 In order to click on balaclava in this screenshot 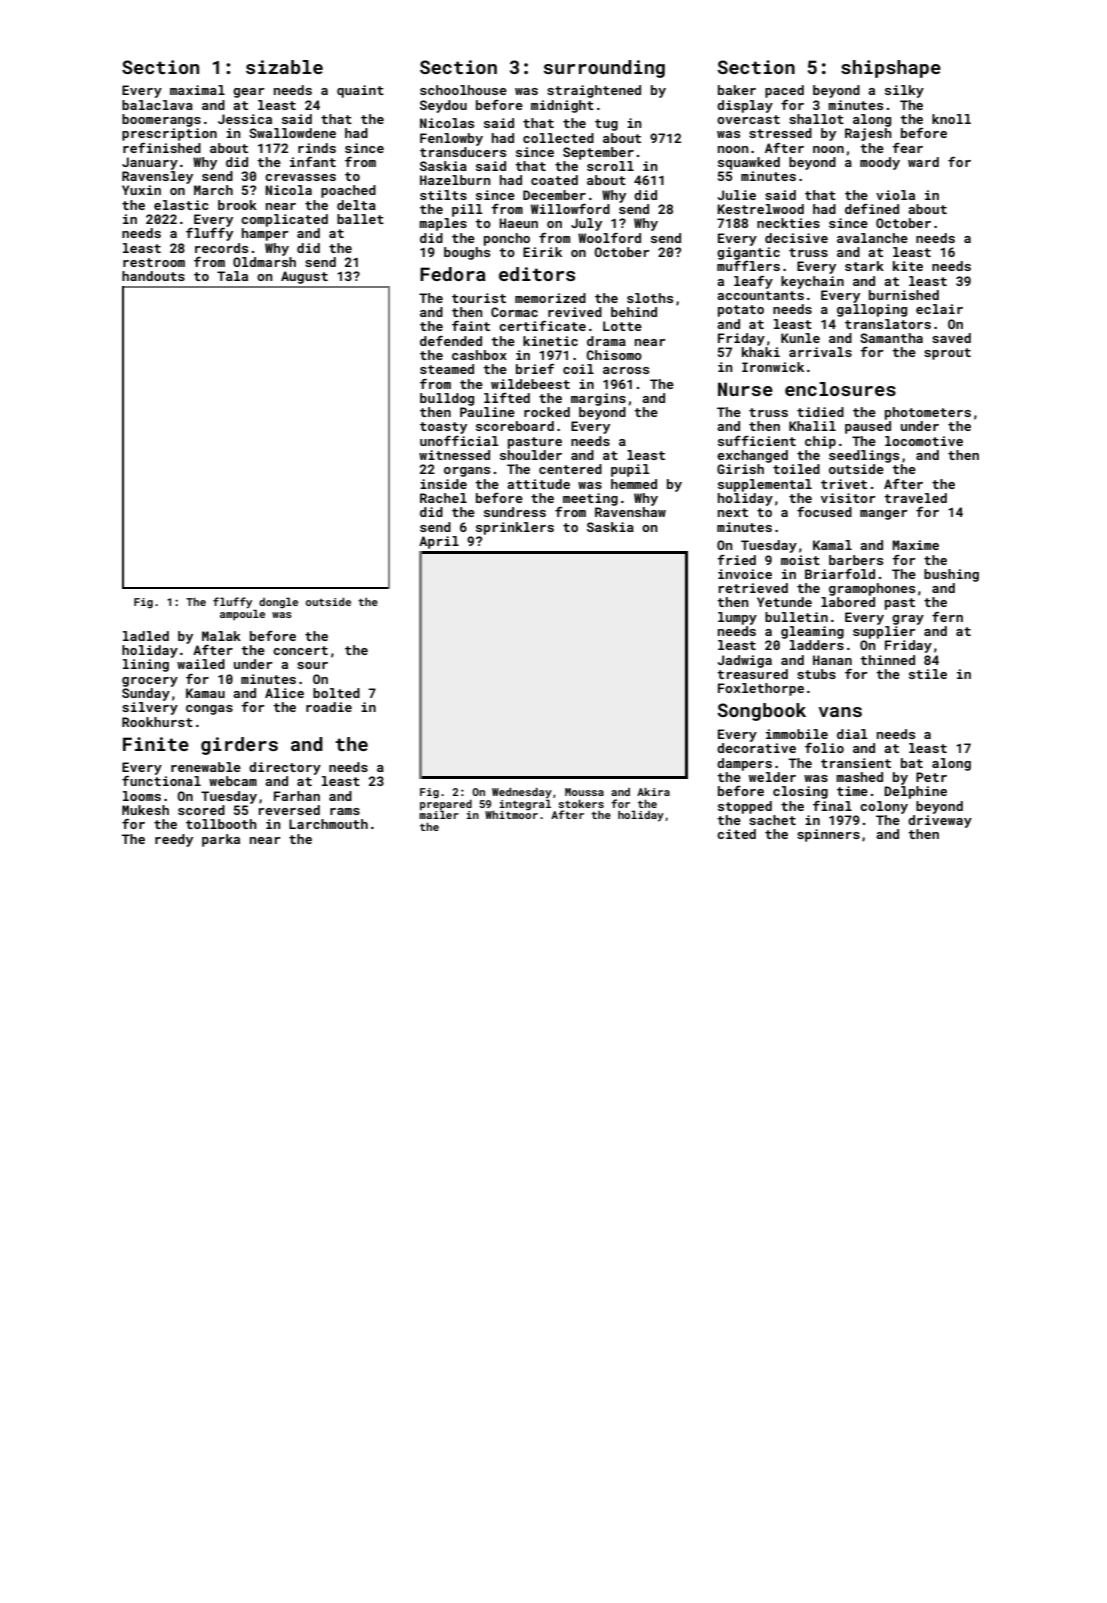, I will do `click(157, 105)`.
